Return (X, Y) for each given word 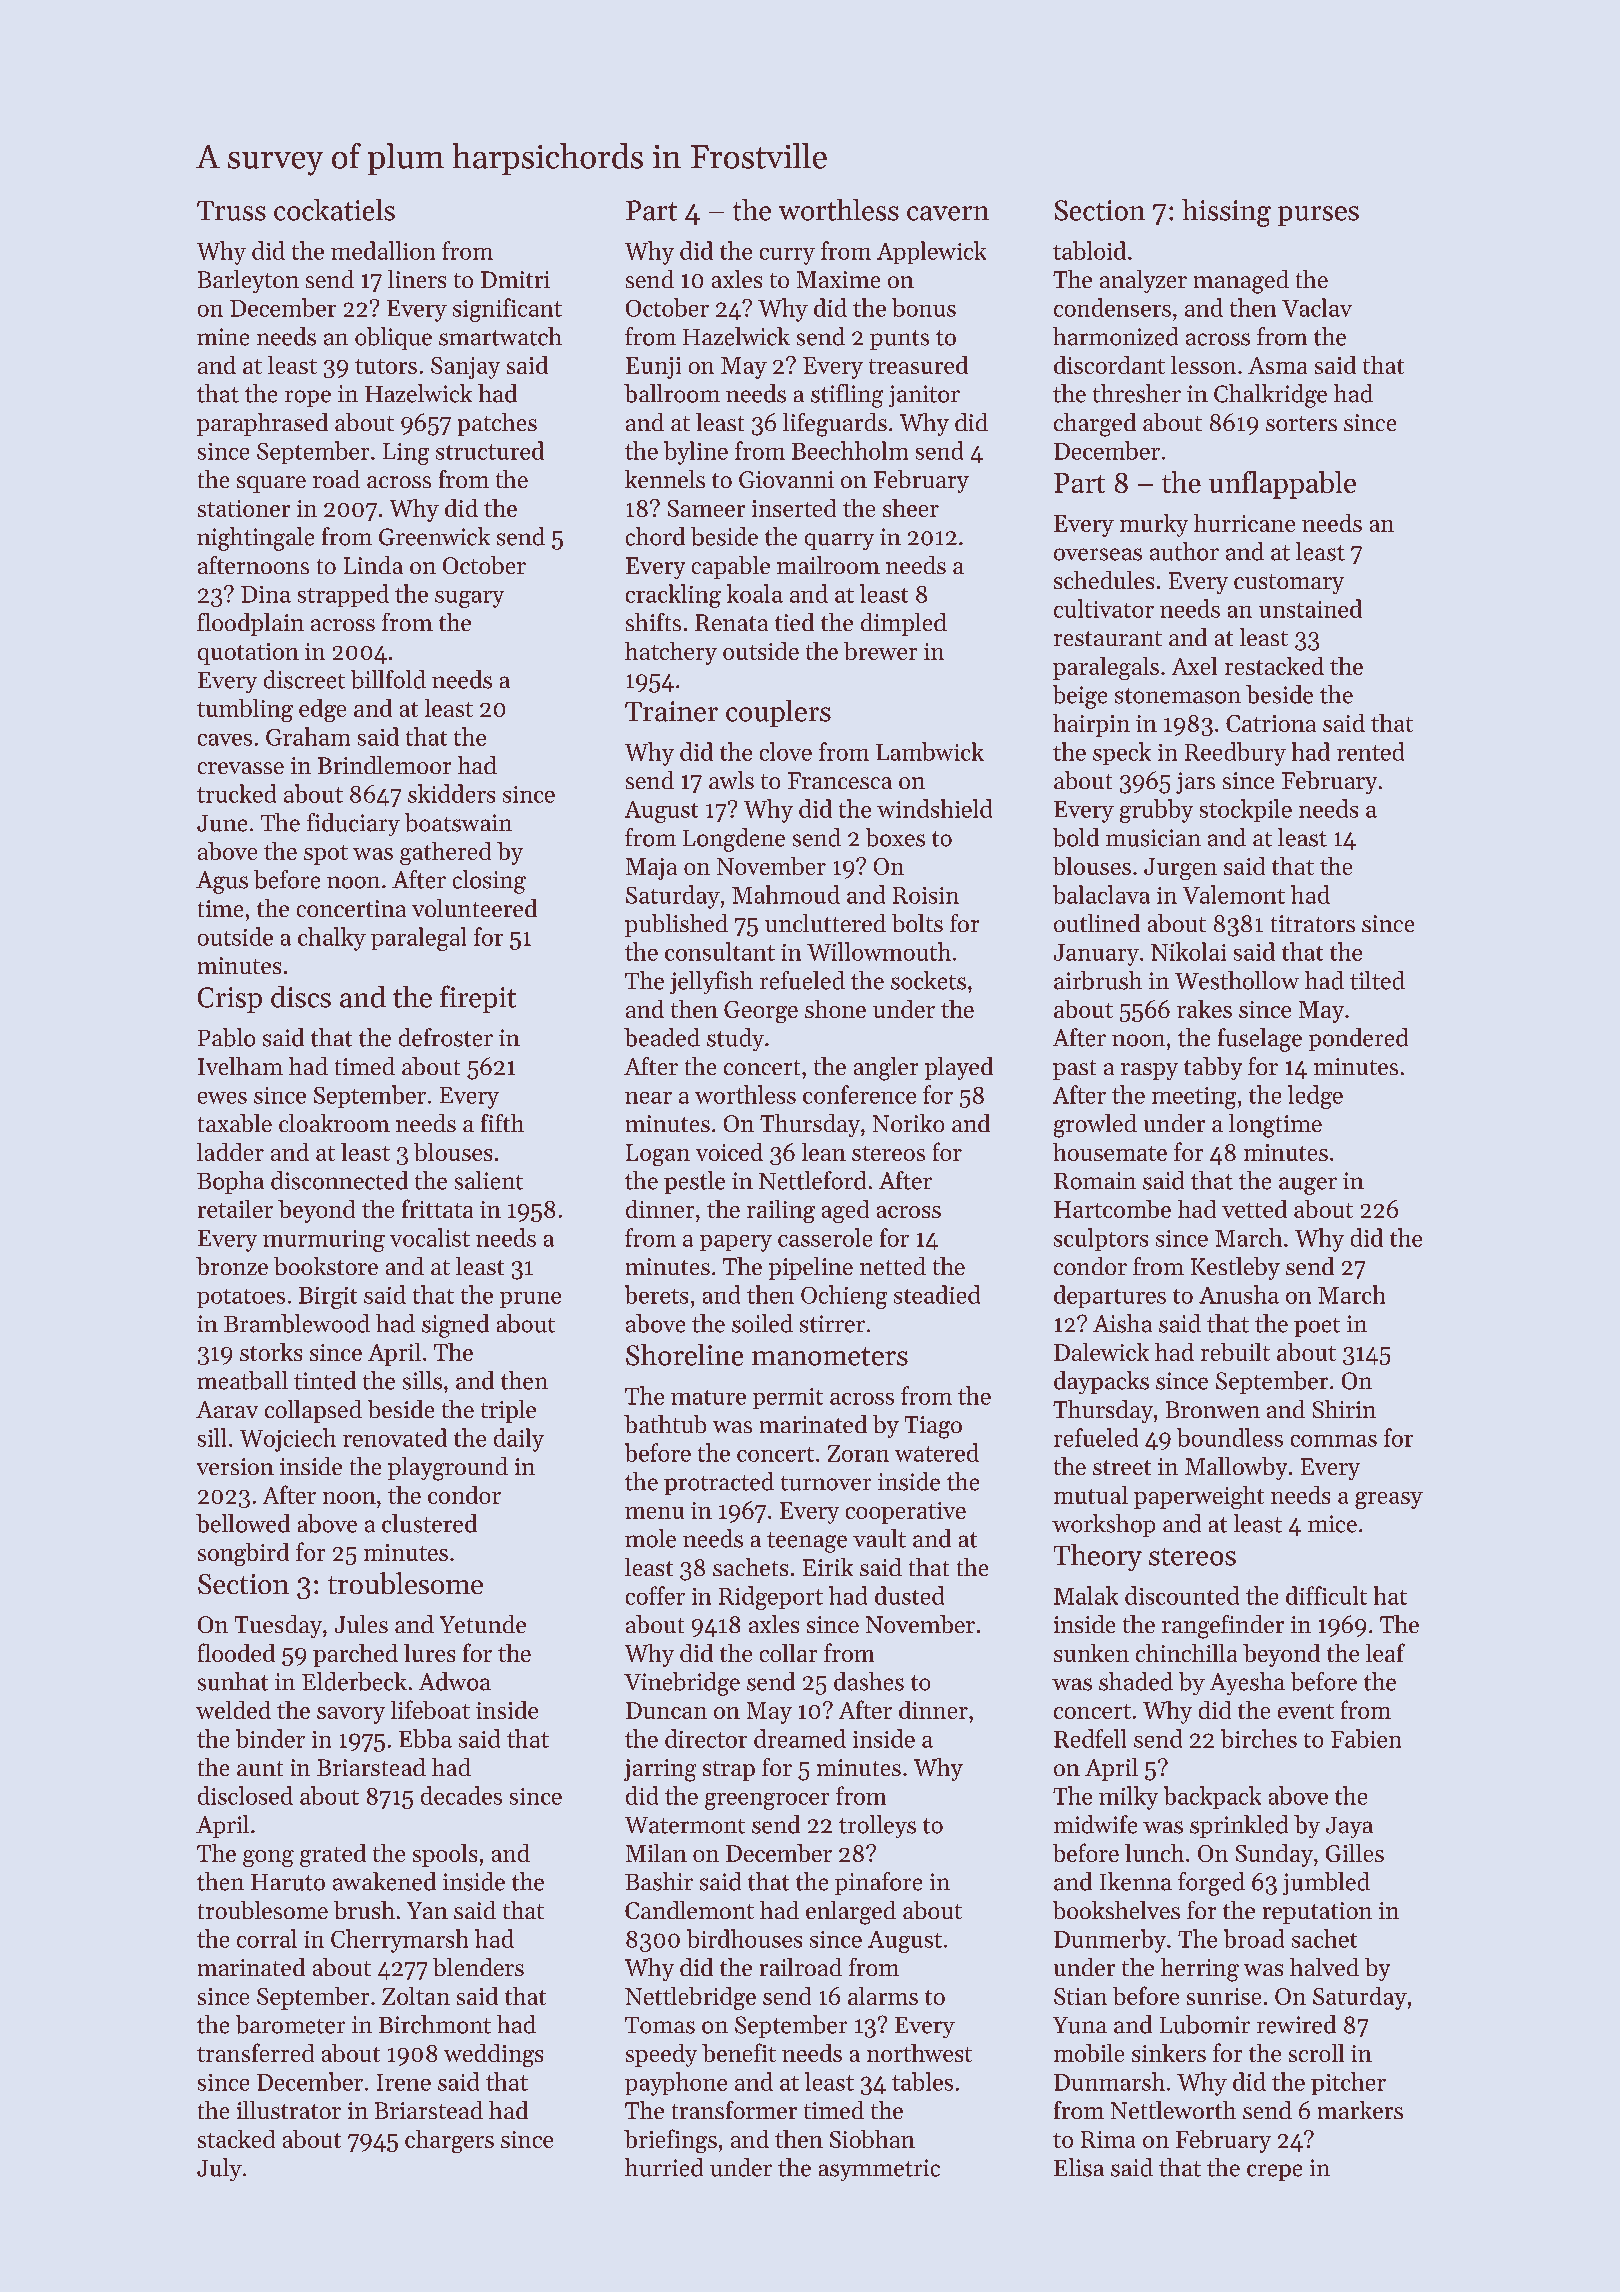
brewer (880, 651)
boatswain (458, 822)
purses (1318, 216)
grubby (1156, 811)
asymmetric (879, 2170)
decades (461, 1795)
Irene (404, 2082)
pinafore (878, 1883)
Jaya (1349, 1827)
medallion (383, 250)
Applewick (931, 252)
